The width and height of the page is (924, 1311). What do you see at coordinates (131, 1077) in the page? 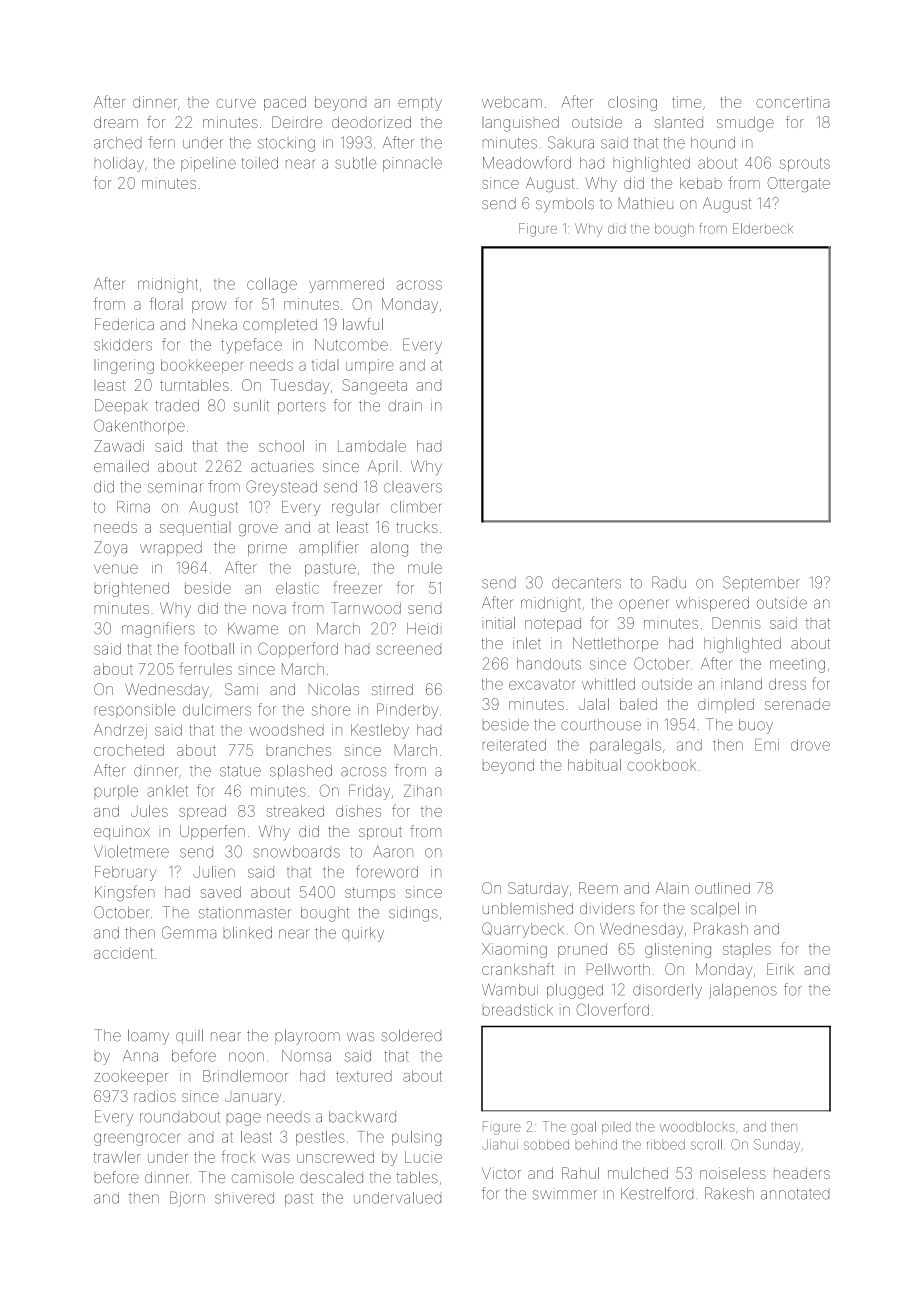
I see `zookeeper` at bounding box center [131, 1077].
